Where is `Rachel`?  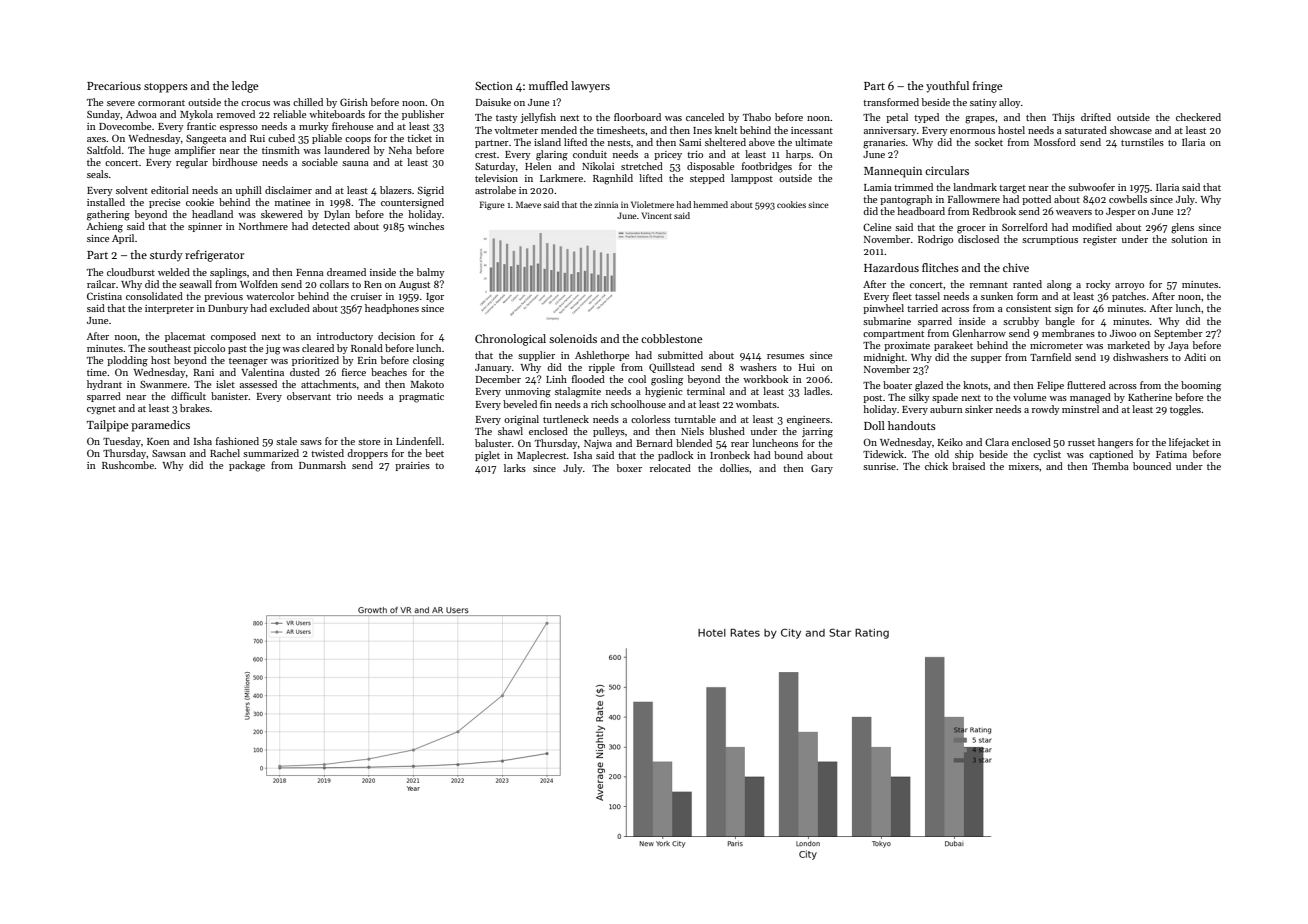
Rachel is located at coordinates (225, 453).
